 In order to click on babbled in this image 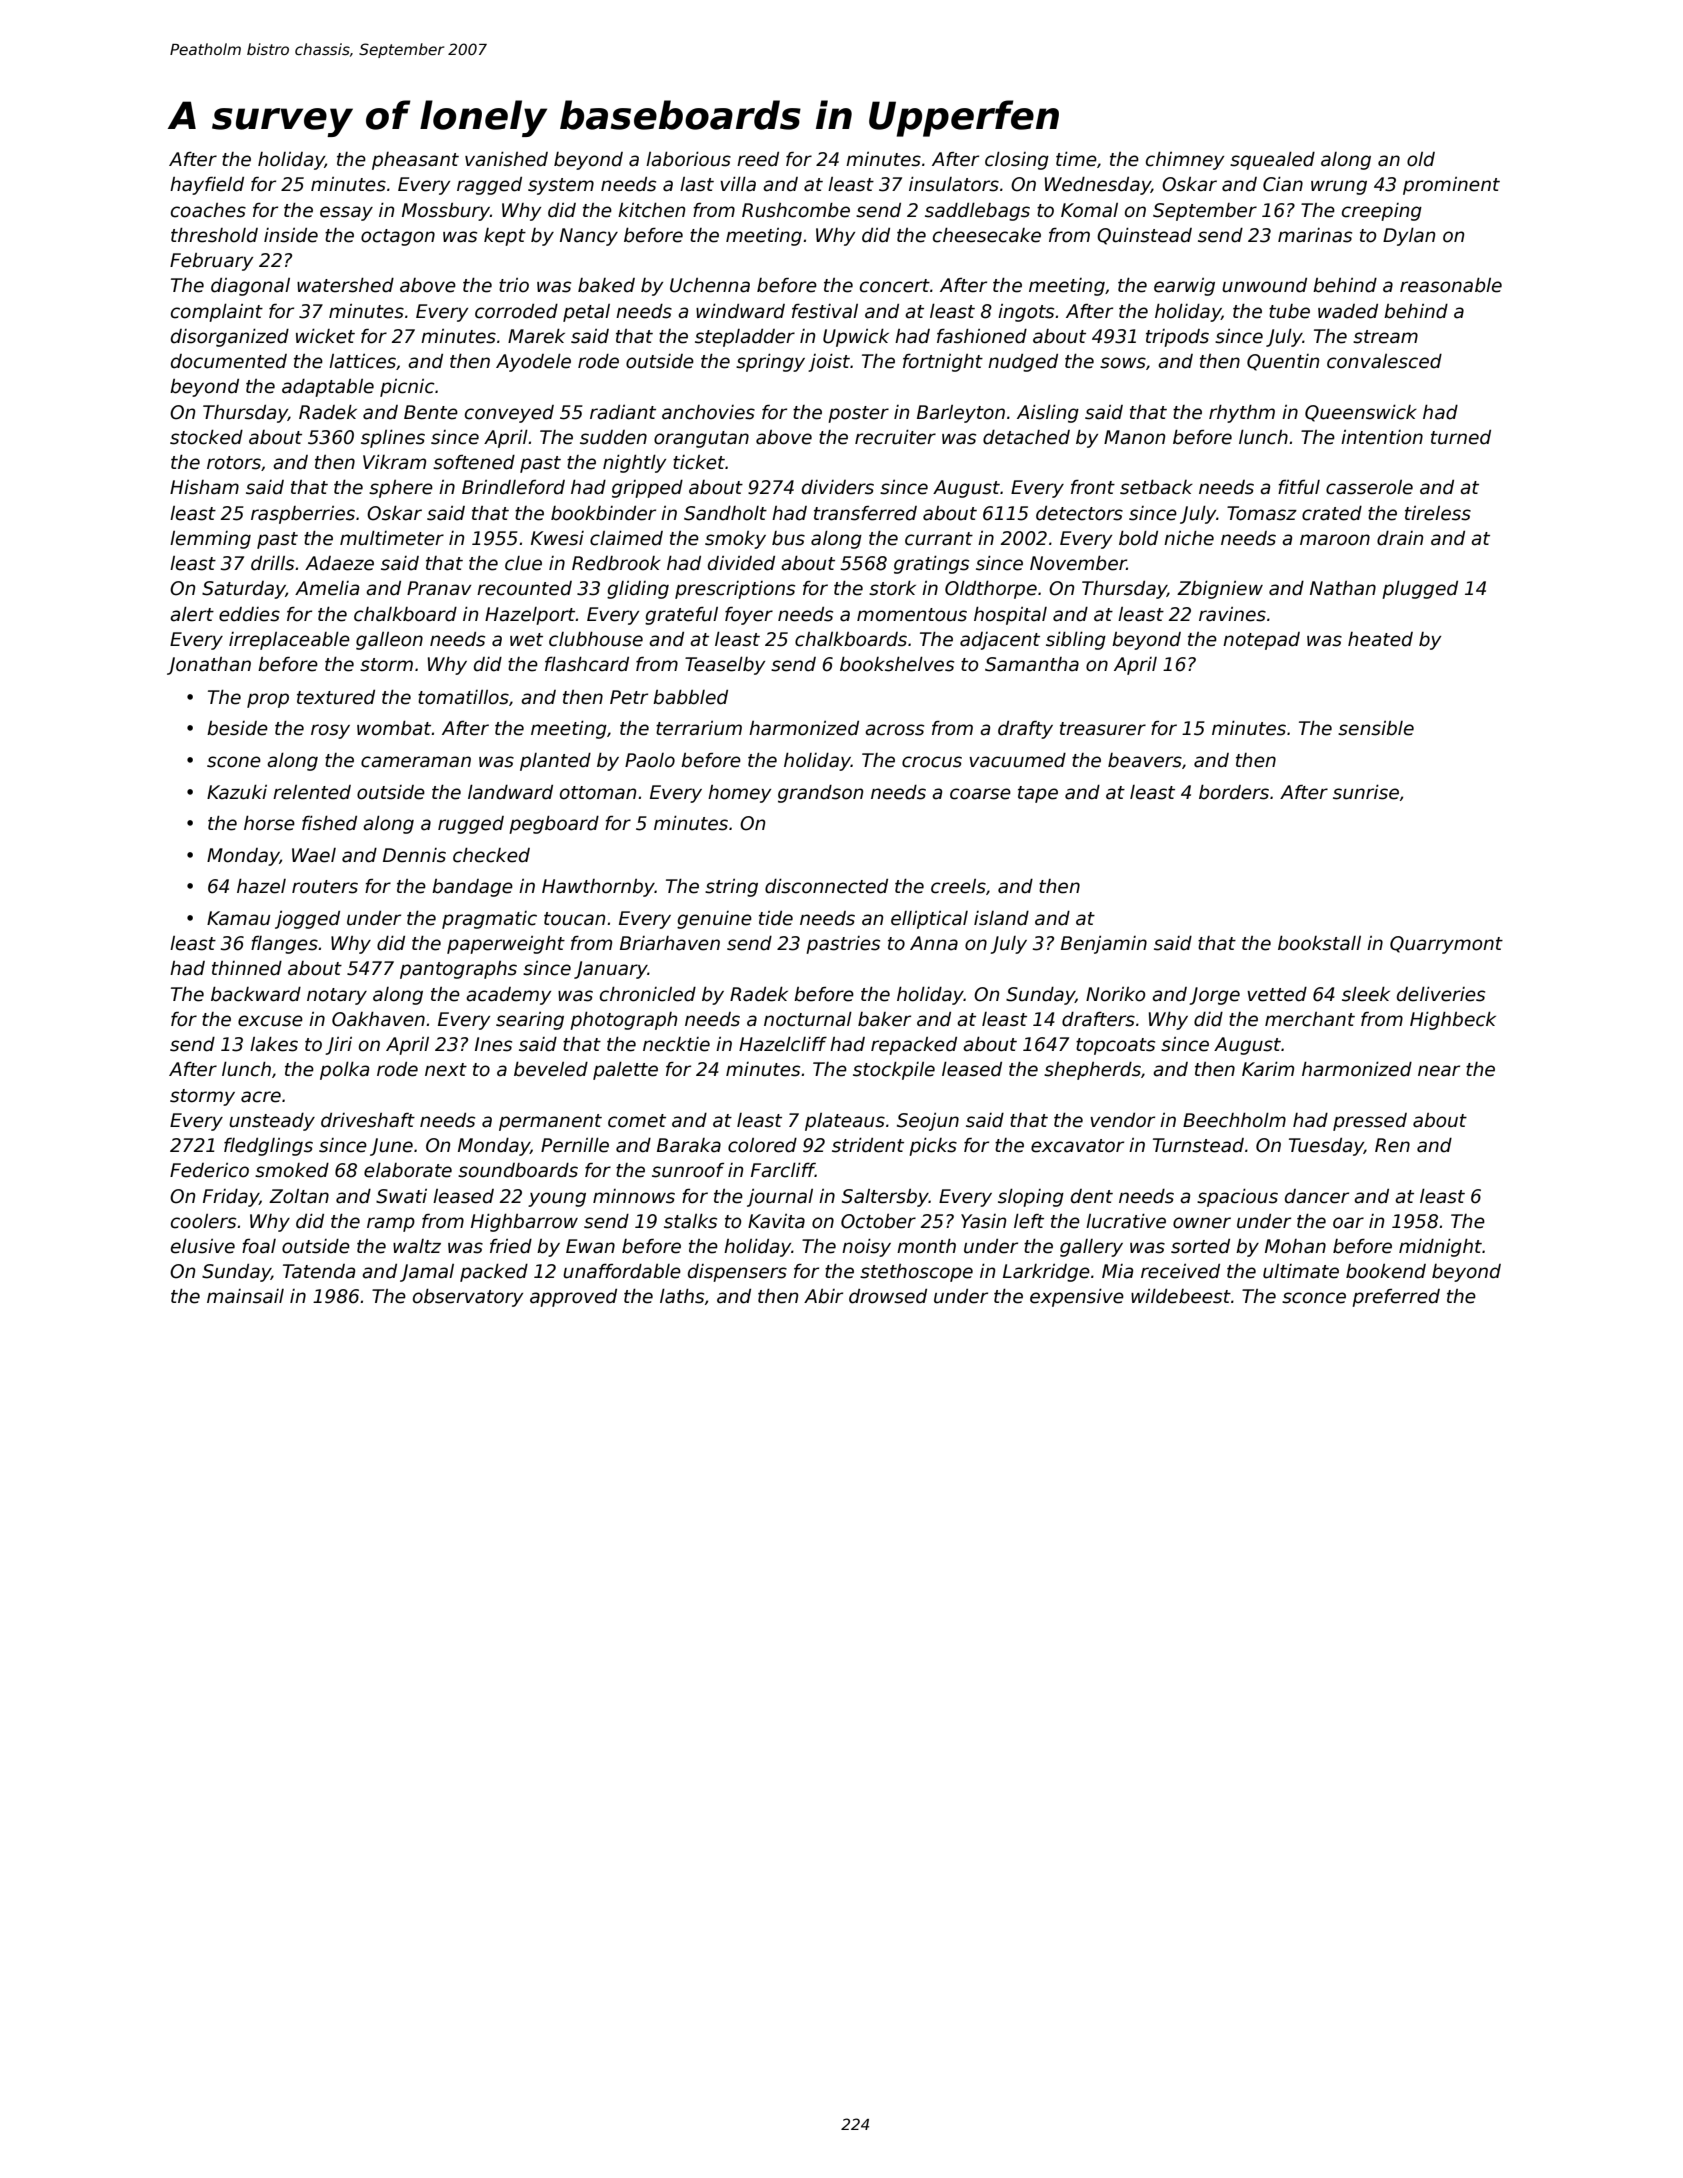, I will do `click(690, 697)`.
